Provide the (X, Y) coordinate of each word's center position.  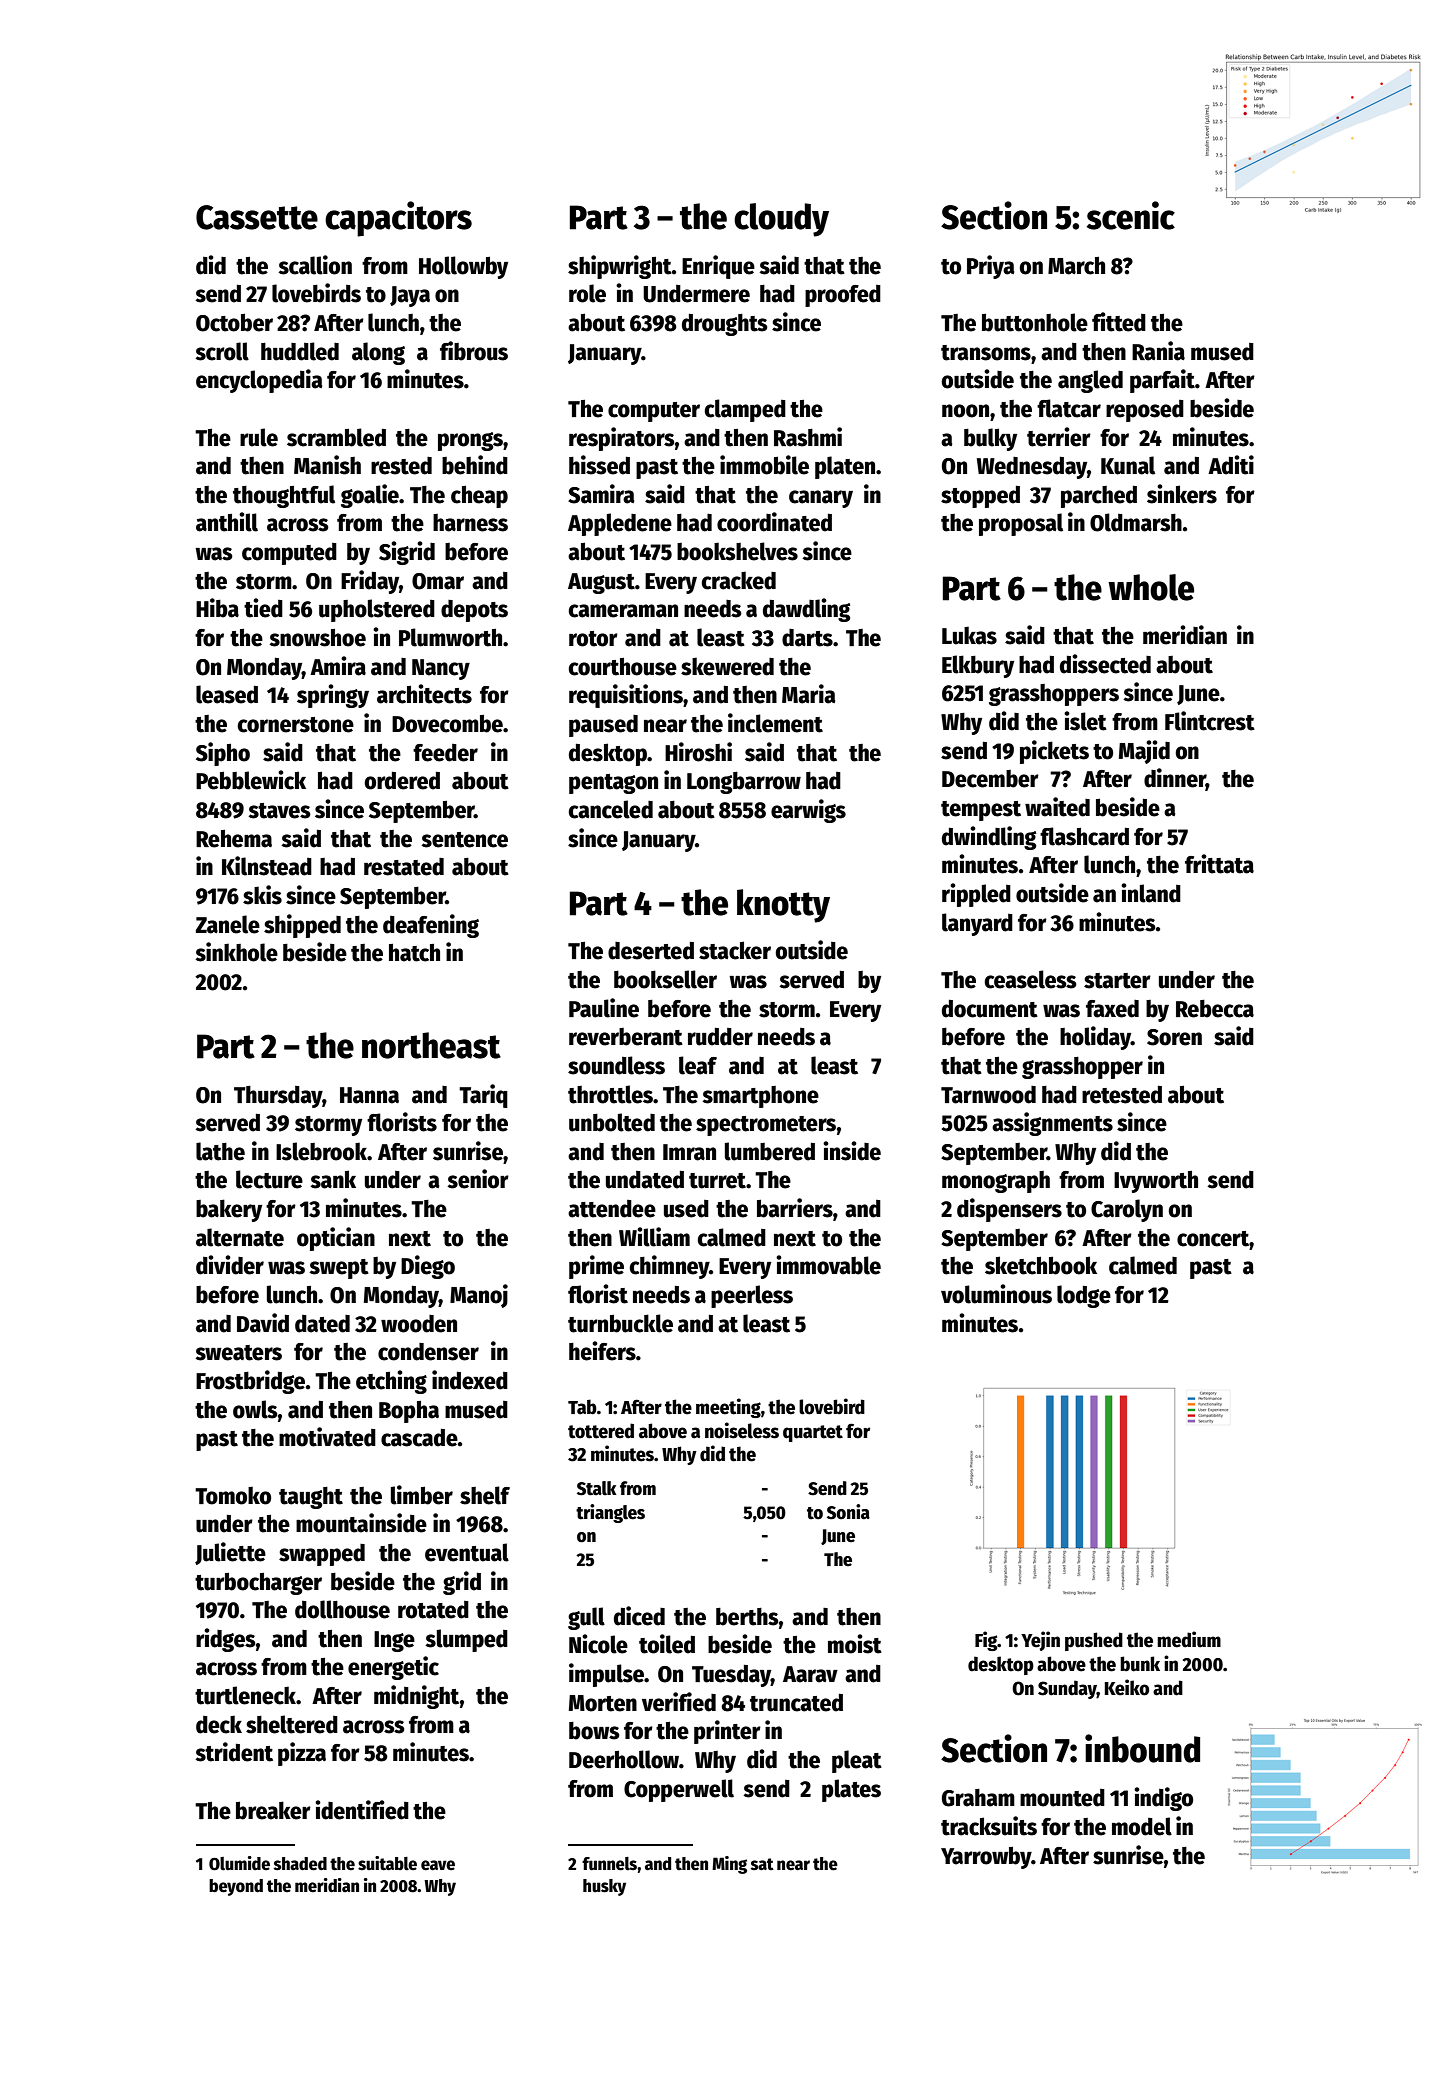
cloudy (781, 220)
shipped (302, 926)
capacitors (398, 219)
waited (1057, 807)
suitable (387, 1863)
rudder (720, 1037)
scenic (1130, 215)
